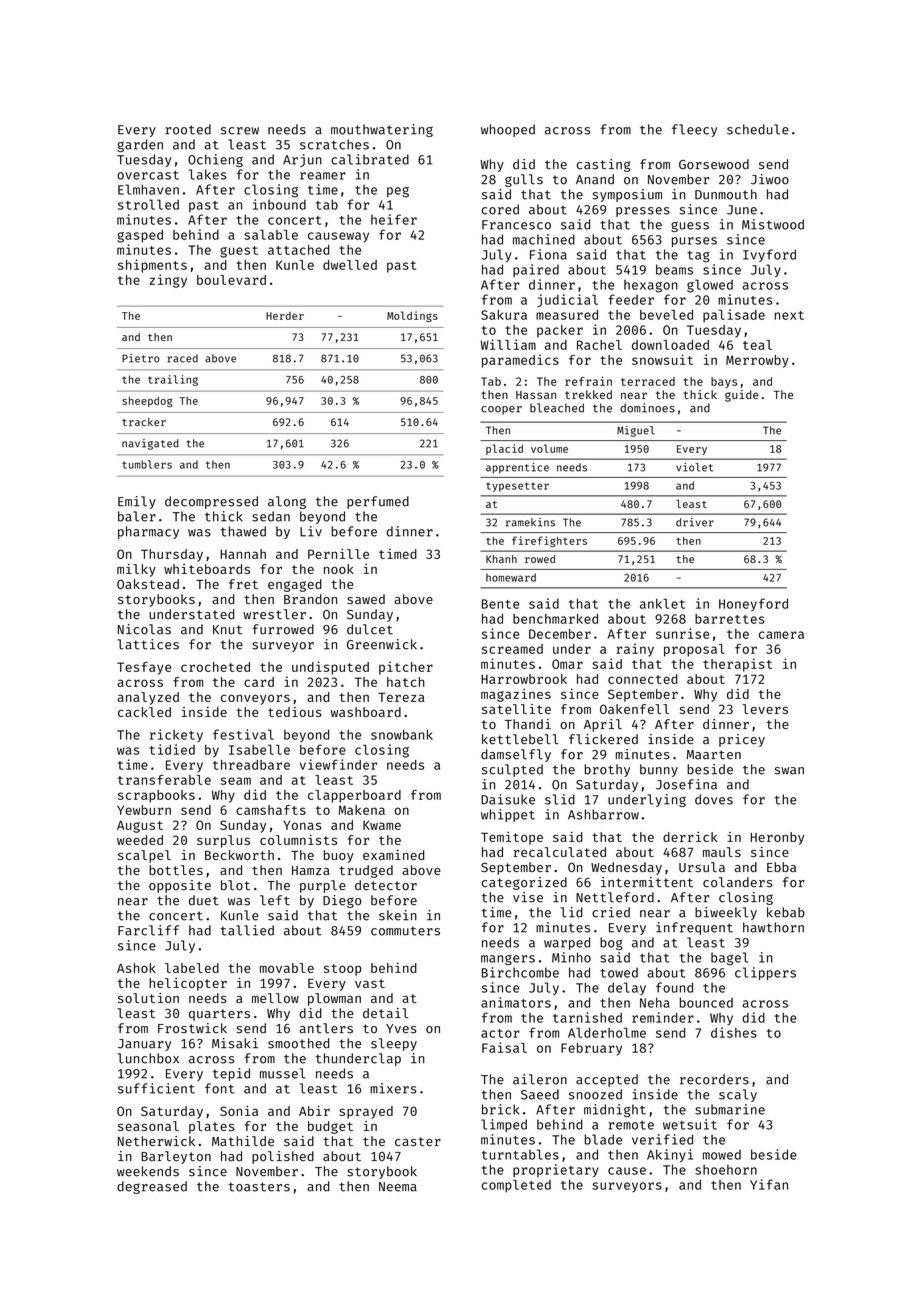 The height and width of the screenshot is (1308, 924). I want to click on surplus, so click(223, 841).
